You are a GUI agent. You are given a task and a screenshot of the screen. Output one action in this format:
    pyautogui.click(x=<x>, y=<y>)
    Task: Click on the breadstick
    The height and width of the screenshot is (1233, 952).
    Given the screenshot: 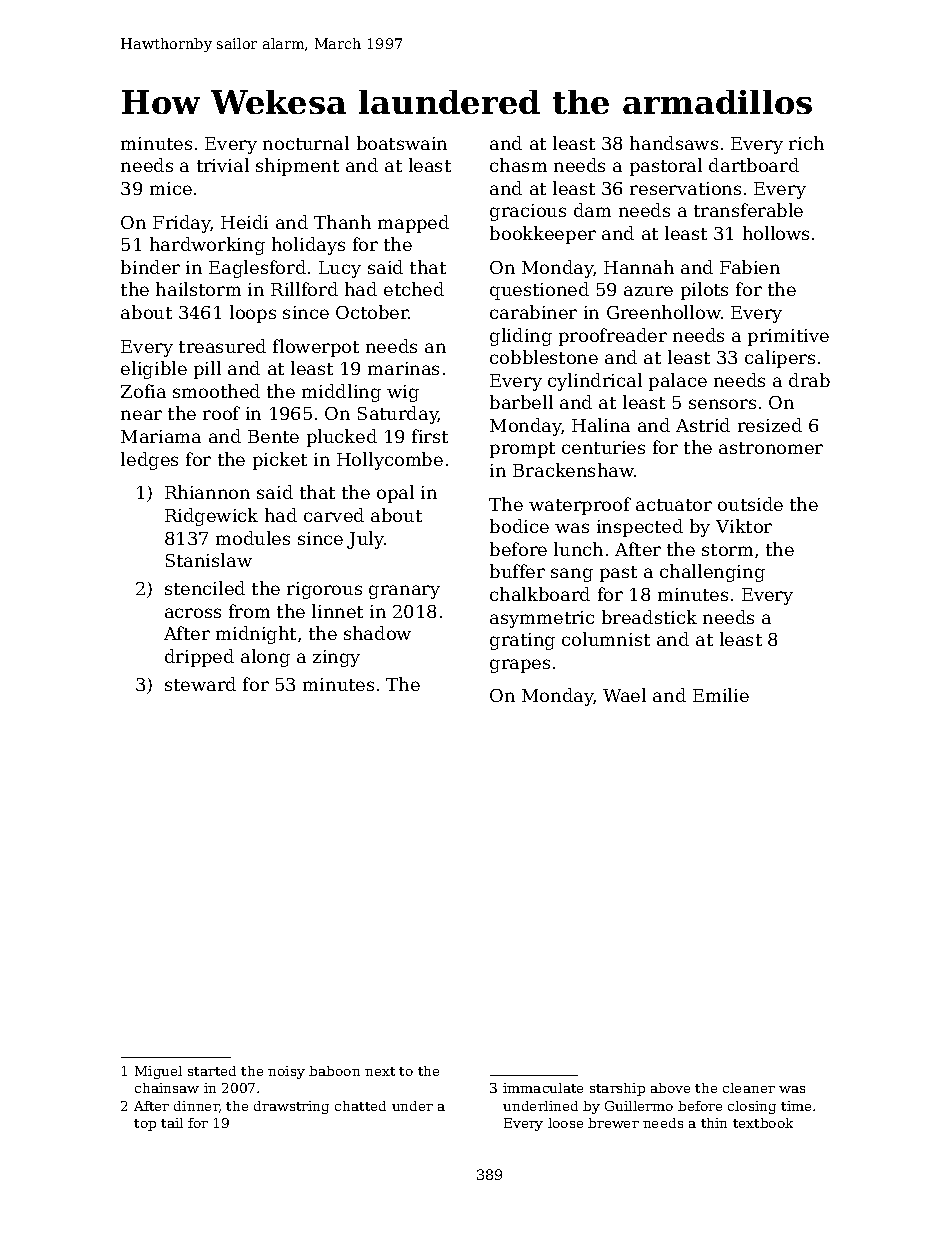 What is the action you would take?
    pyautogui.click(x=649, y=617)
